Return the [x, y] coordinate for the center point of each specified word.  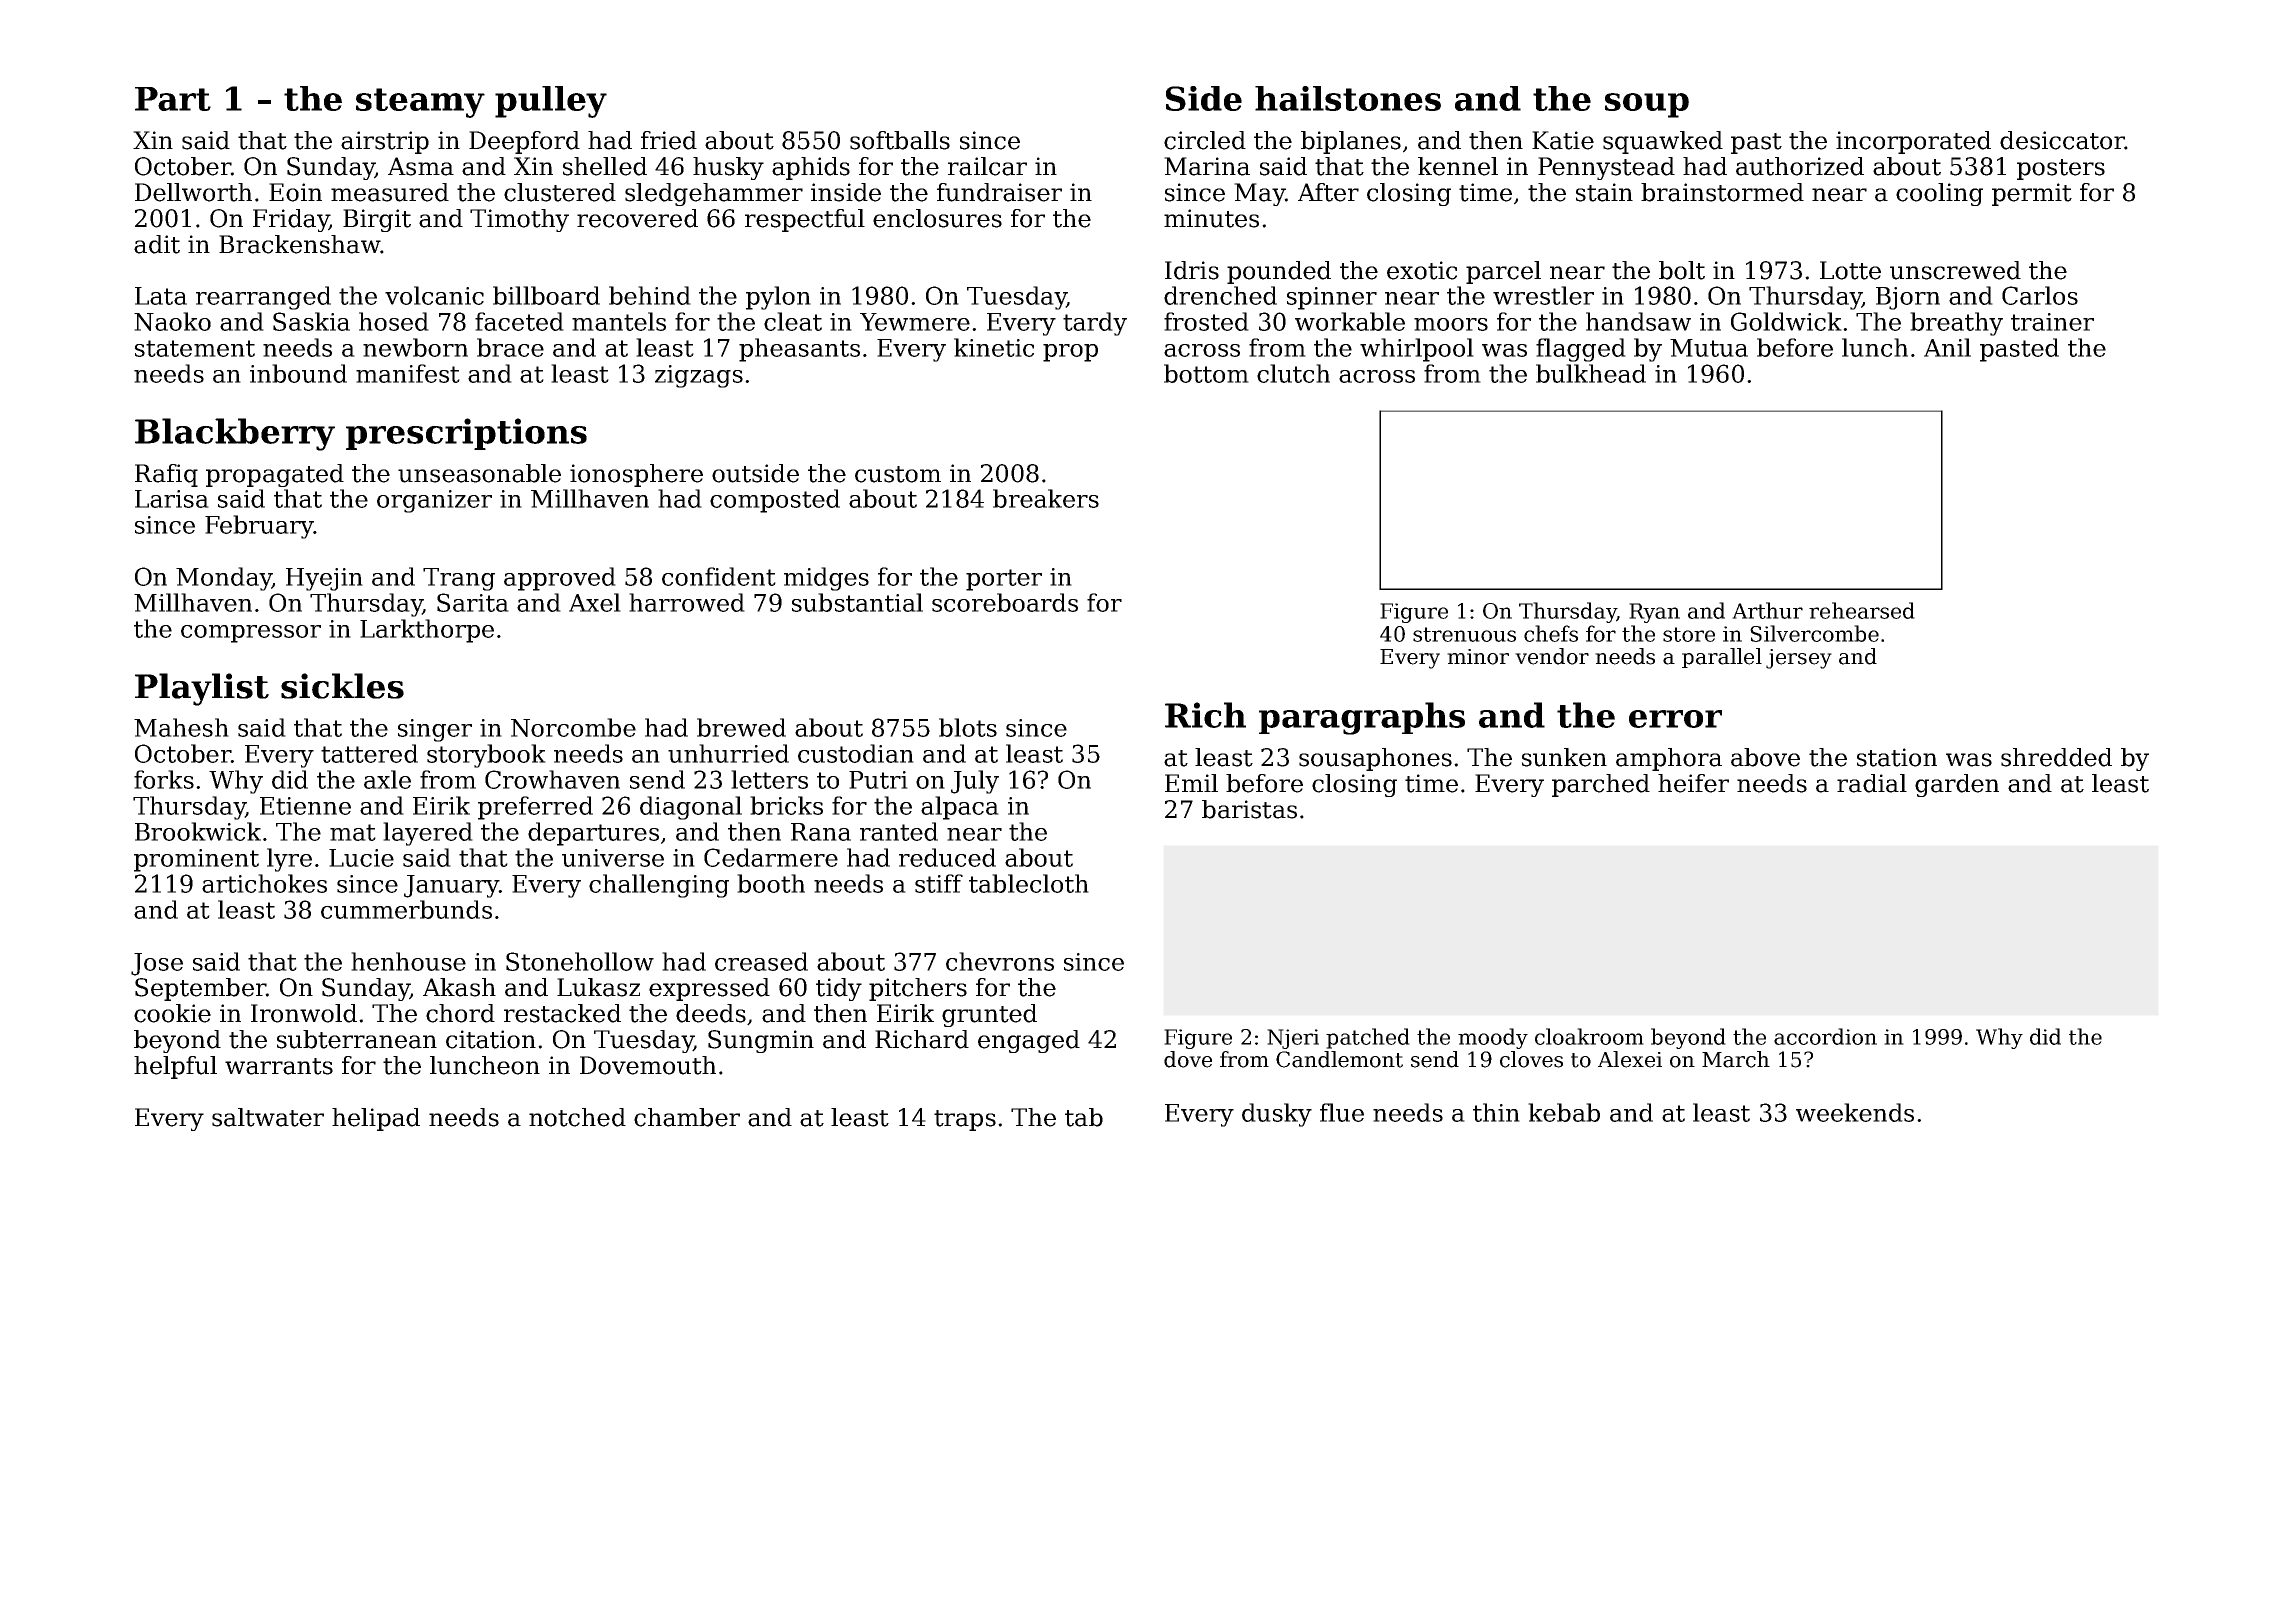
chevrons [1000, 961]
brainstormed [1722, 192]
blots [968, 727]
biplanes [1351, 142]
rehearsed [1862, 610]
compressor [251, 634]
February [259, 527]
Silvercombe [1814, 633]
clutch [1293, 373]
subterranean [357, 1039]
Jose [157, 964]
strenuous [1464, 634]
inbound [298, 373]
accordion [1825, 1036]
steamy [420, 103]
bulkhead [1591, 373]
